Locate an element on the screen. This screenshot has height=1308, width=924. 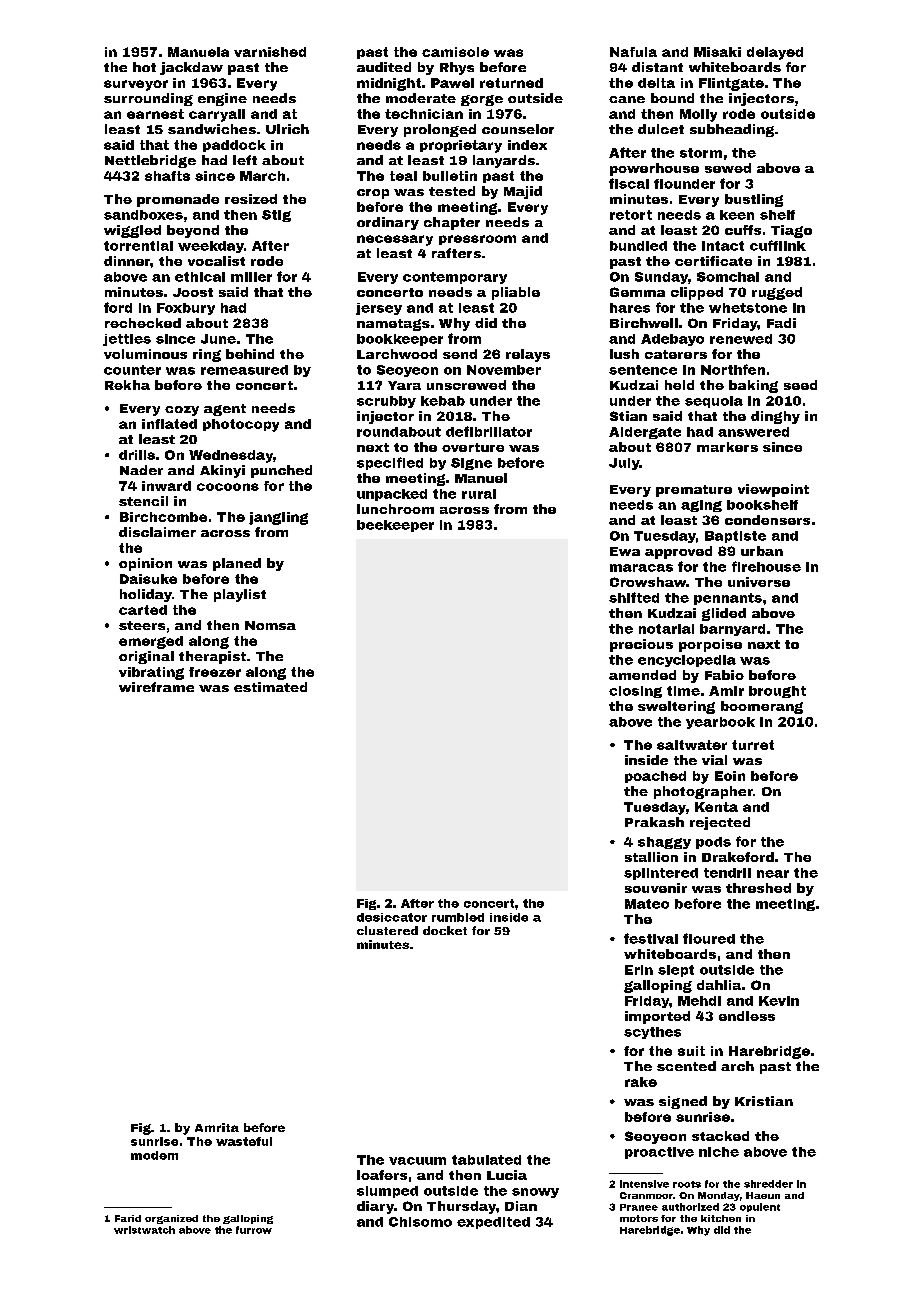
clustered is located at coordinates (387, 930).
